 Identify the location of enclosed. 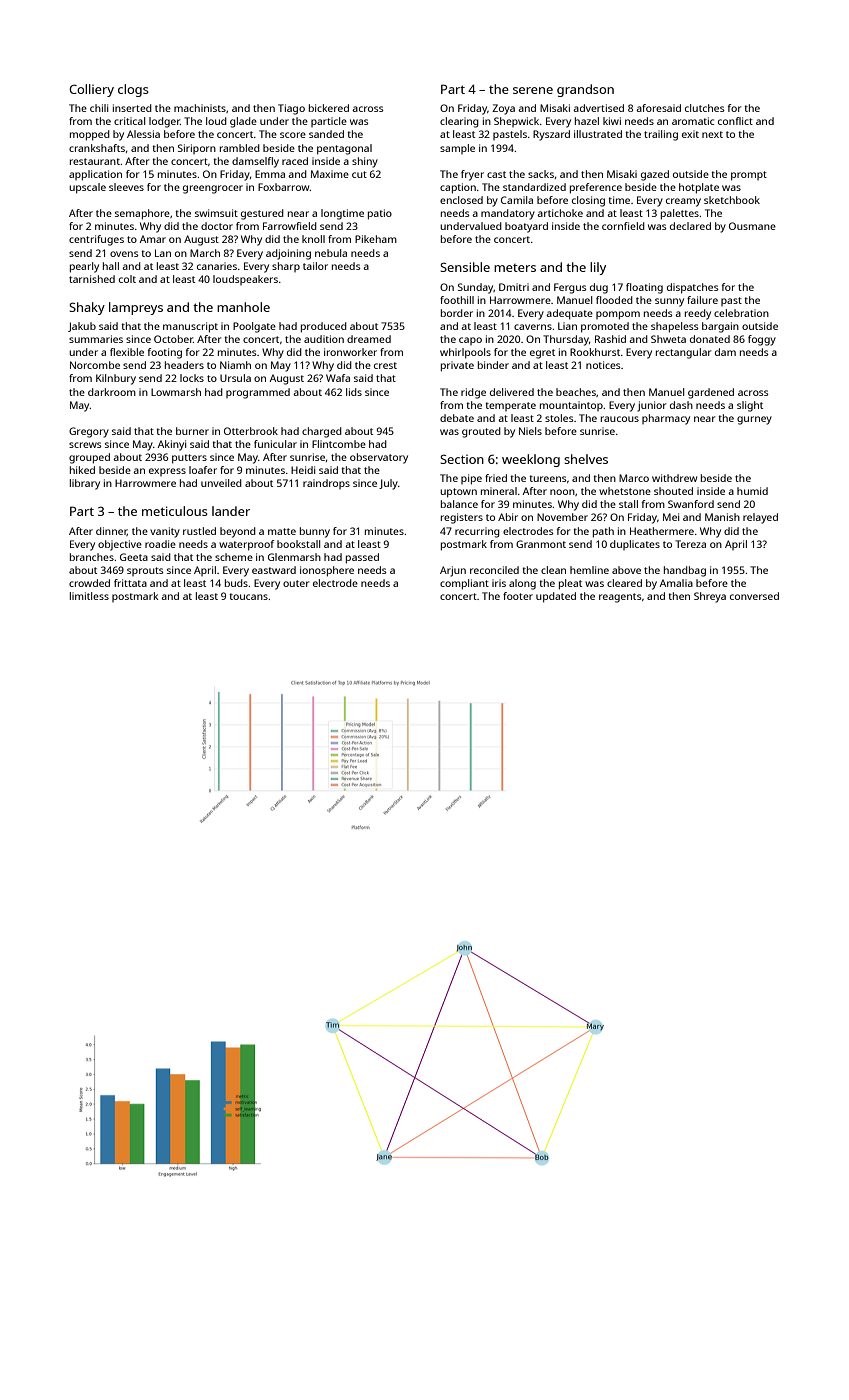
(461, 200).
